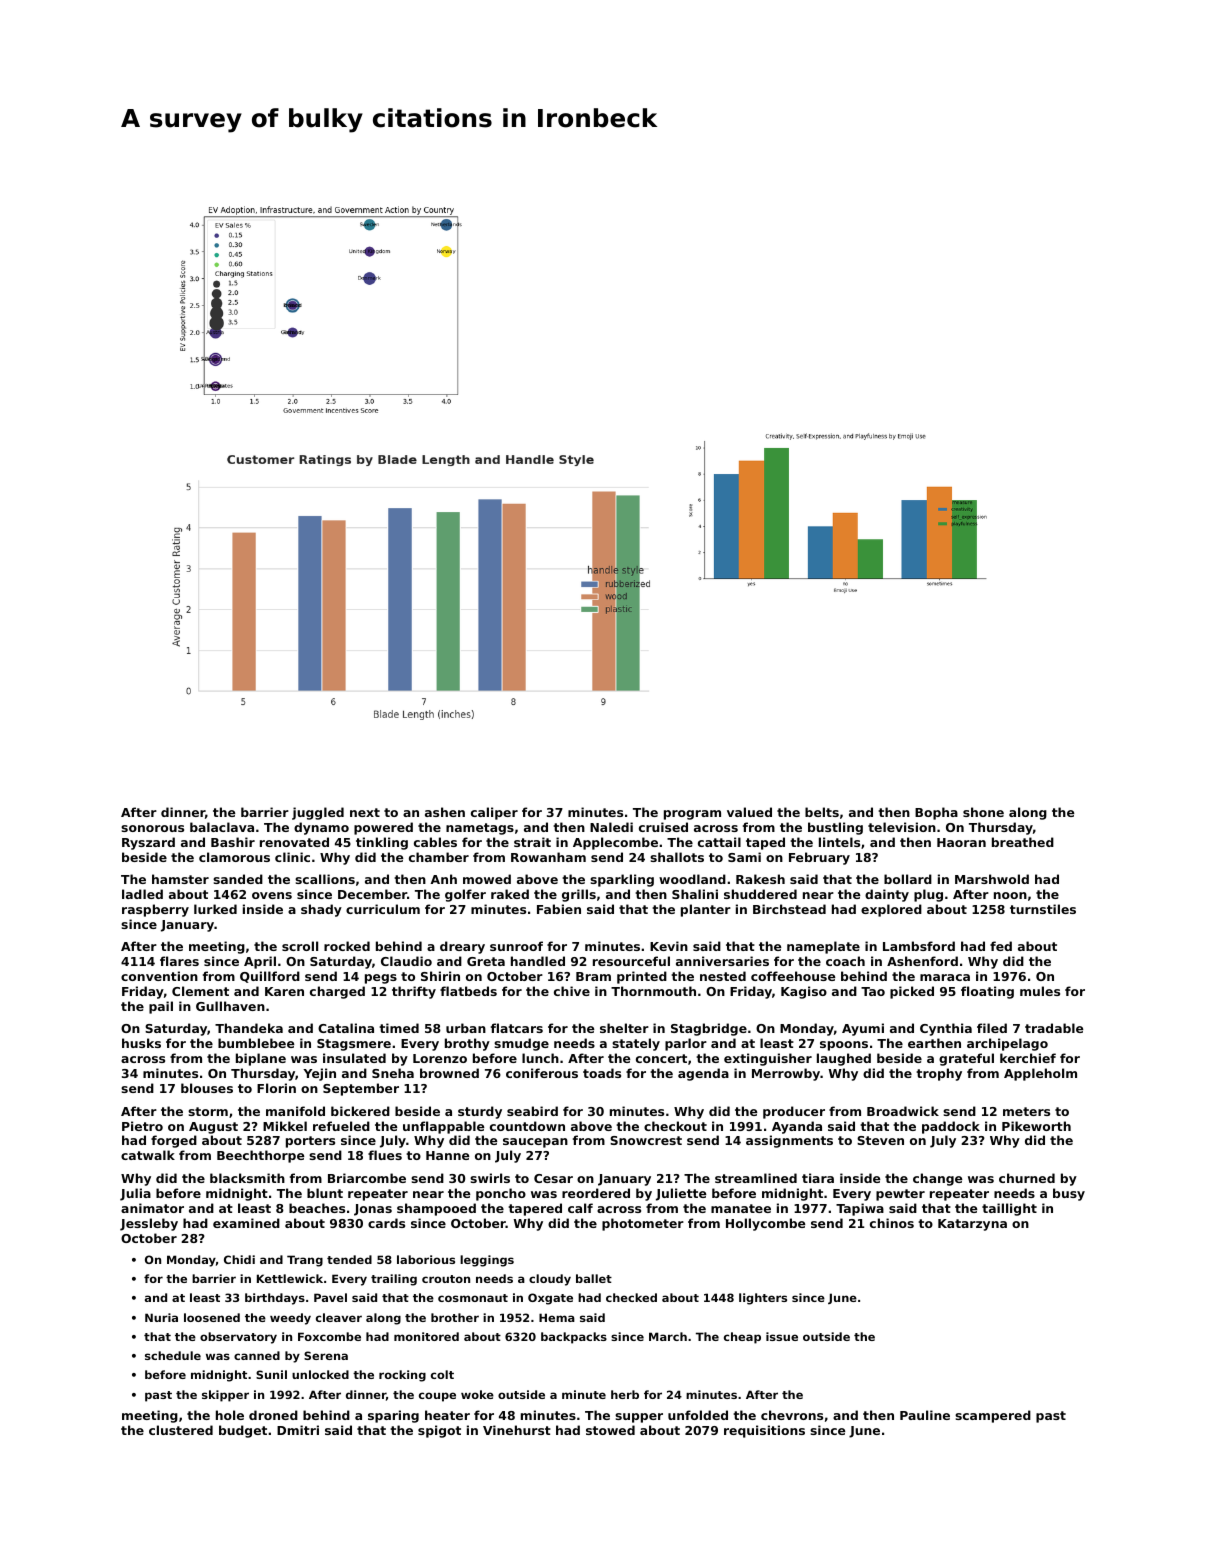 This document has height=1564, width=1209. Describe the element at coordinates (173, 1355) in the document. I see `schedule` at that location.
